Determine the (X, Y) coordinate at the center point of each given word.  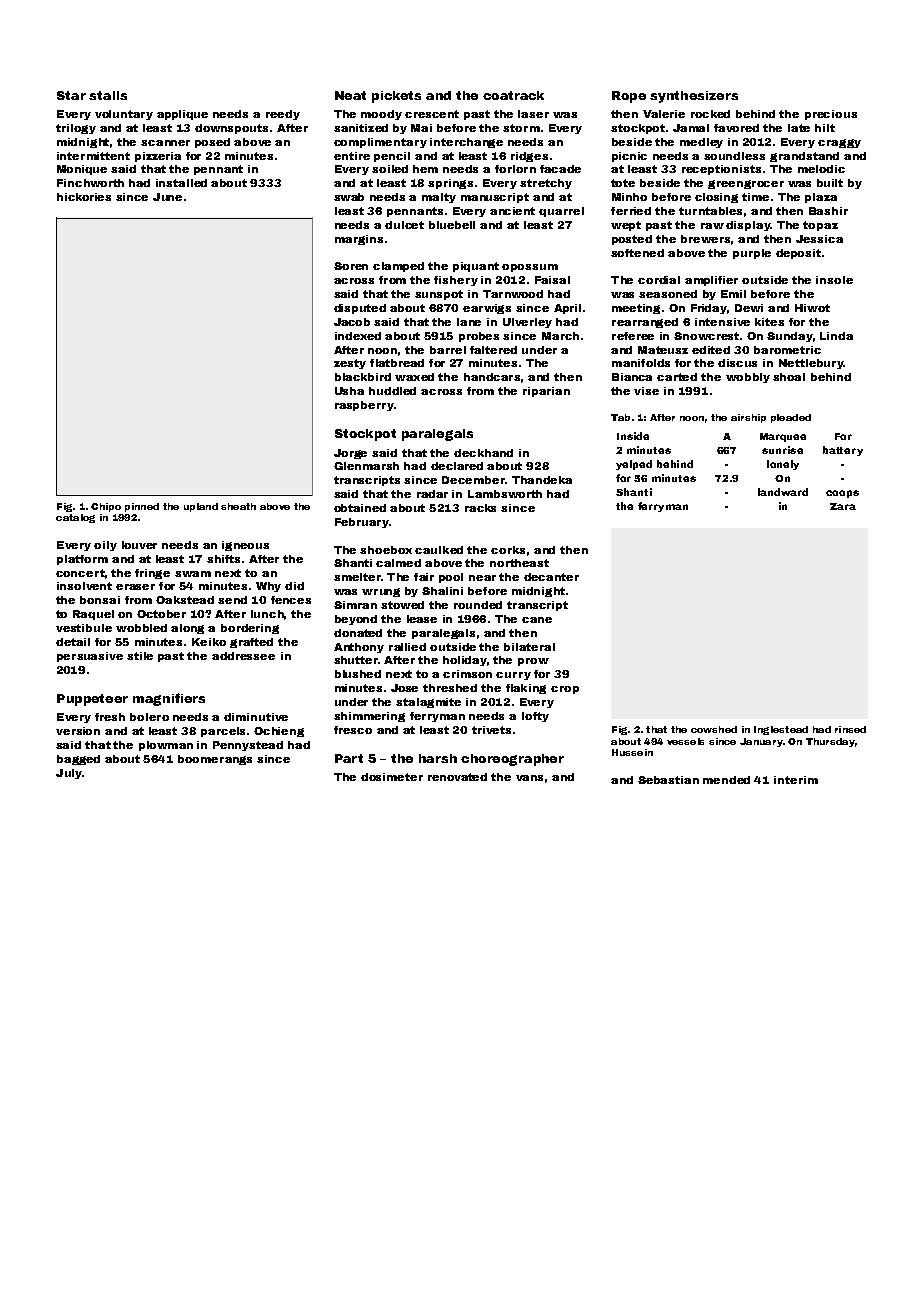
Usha (349, 391)
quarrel (561, 212)
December (473, 480)
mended (726, 780)
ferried (631, 211)
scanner (165, 143)
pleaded (791, 418)
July (69, 774)
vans (529, 778)
